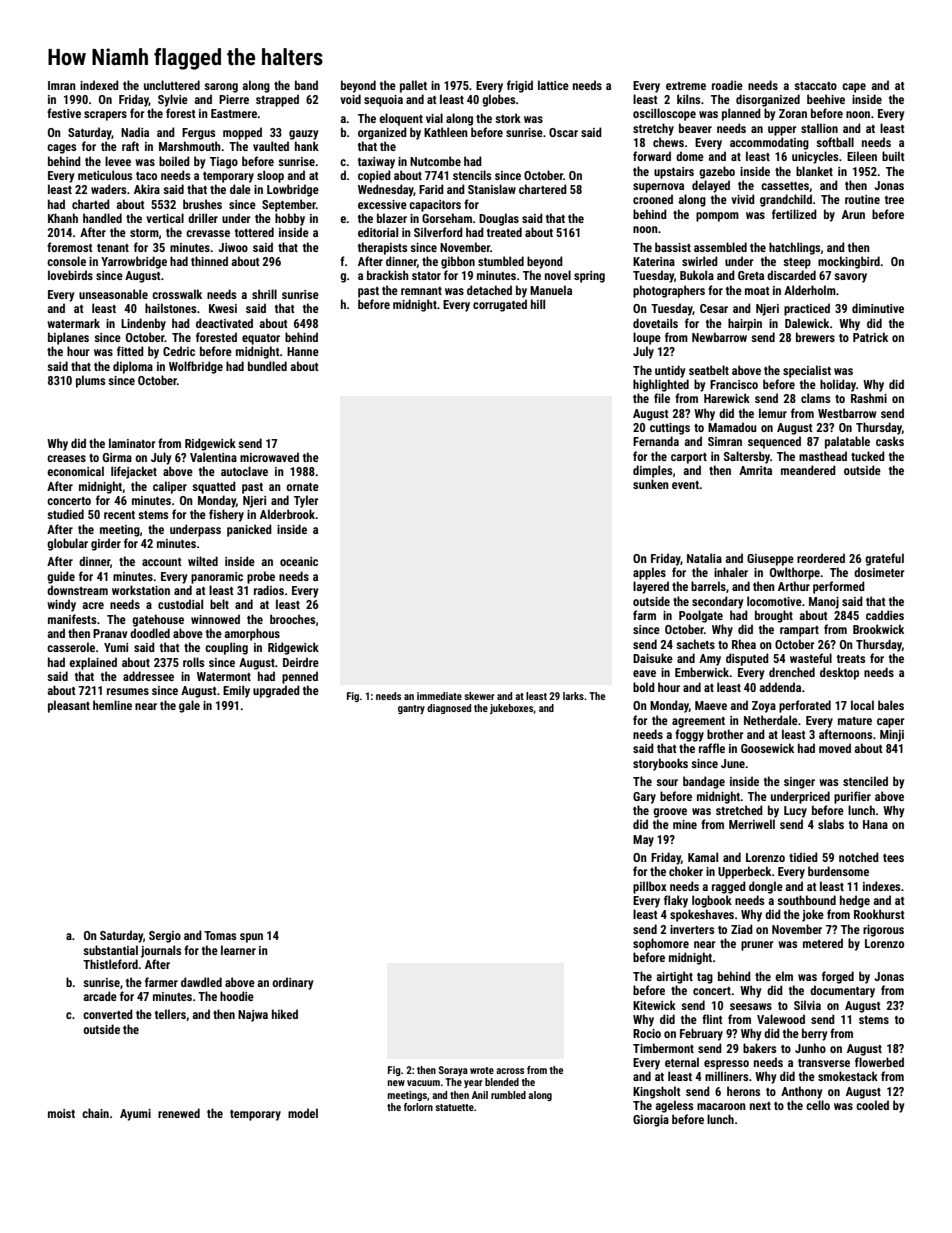 Image resolution: width=952 pixels, height=1233 pixels. Describe the element at coordinates (872, 1105) in the screenshot. I see `cooled` at that location.
